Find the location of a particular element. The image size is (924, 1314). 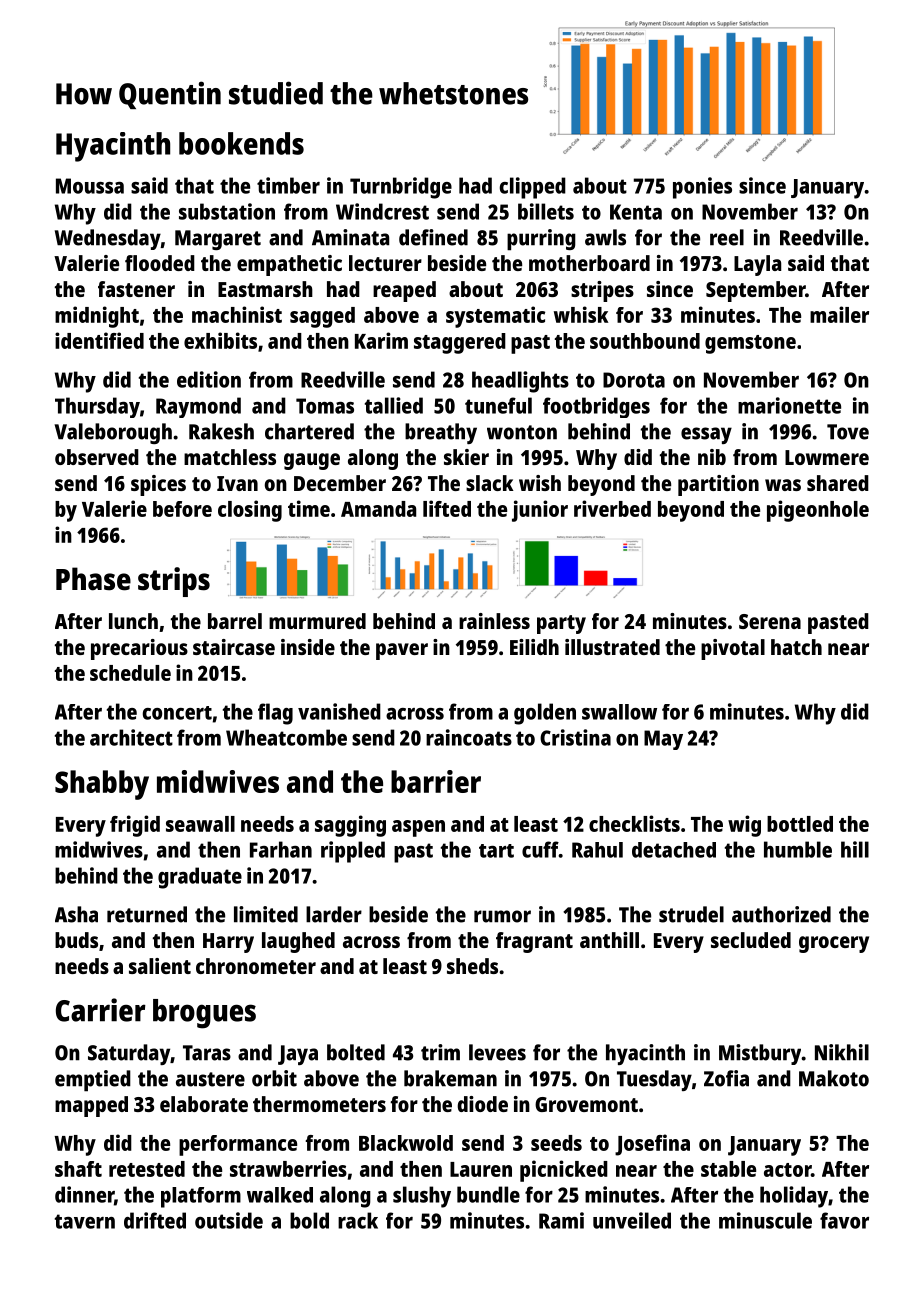

ponies is located at coordinates (702, 188).
